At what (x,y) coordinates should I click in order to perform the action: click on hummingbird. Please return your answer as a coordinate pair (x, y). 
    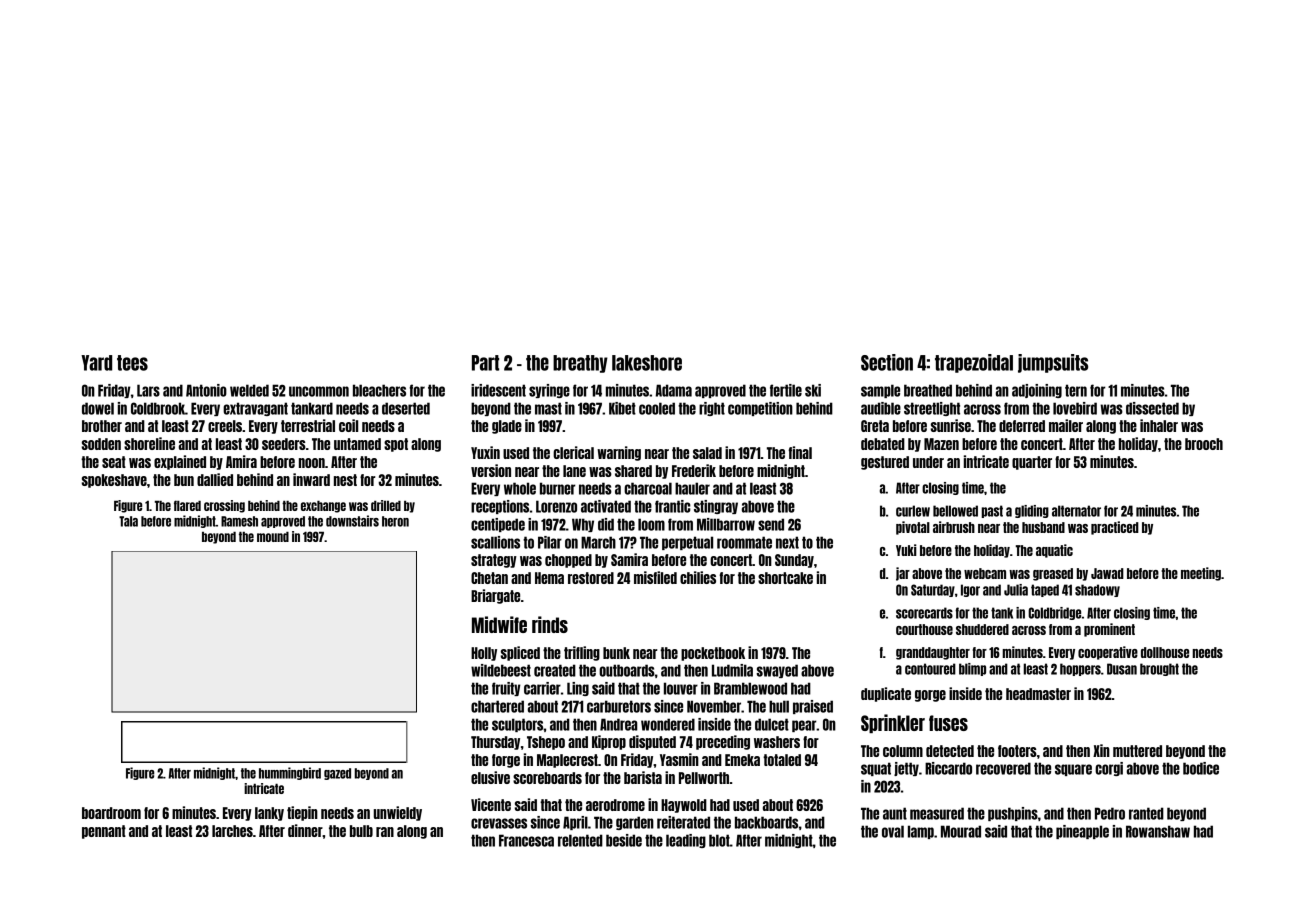
    Looking at the image, I should click on (290, 773).
